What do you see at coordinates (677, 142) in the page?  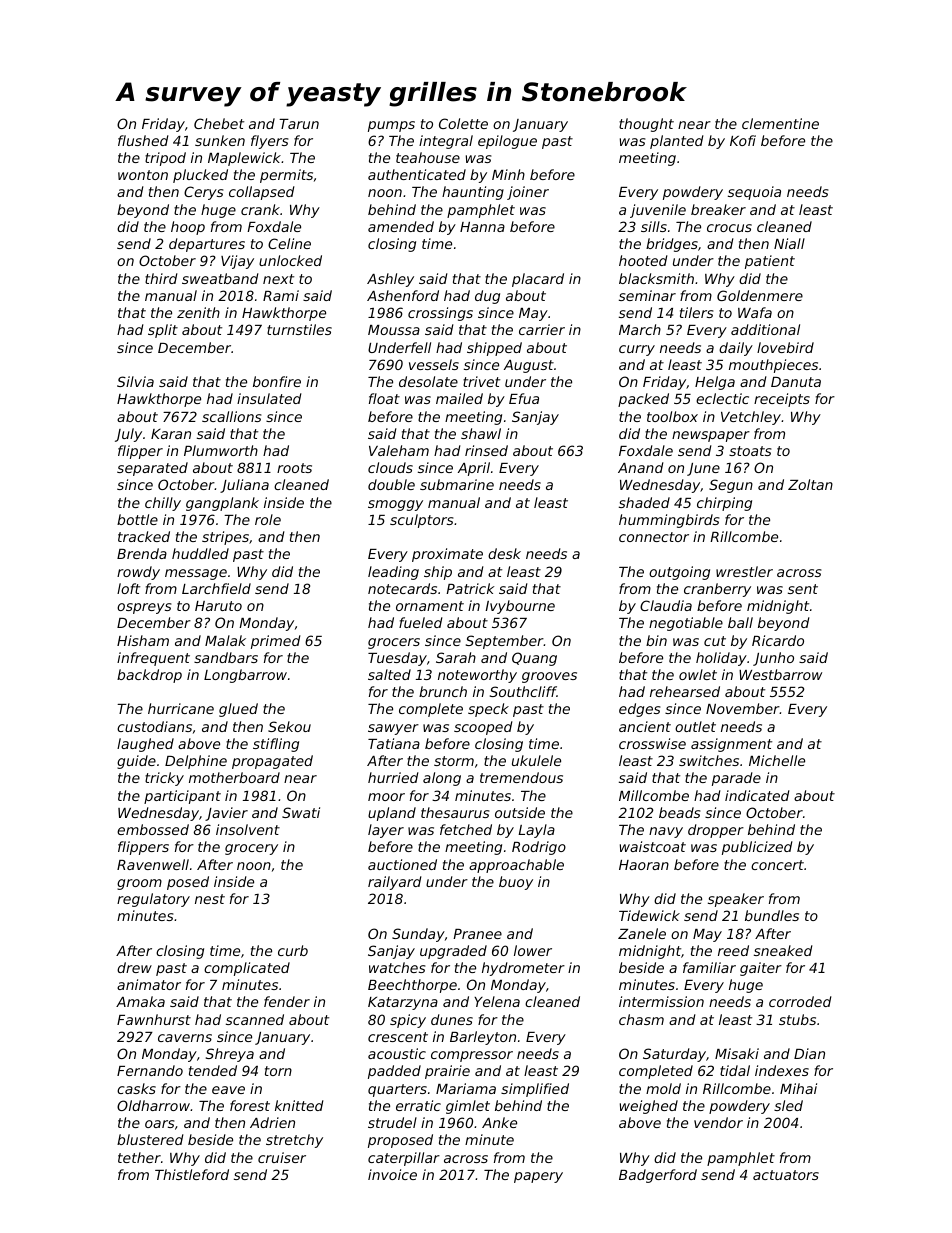 I see `planted` at bounding box center [677, 142].
